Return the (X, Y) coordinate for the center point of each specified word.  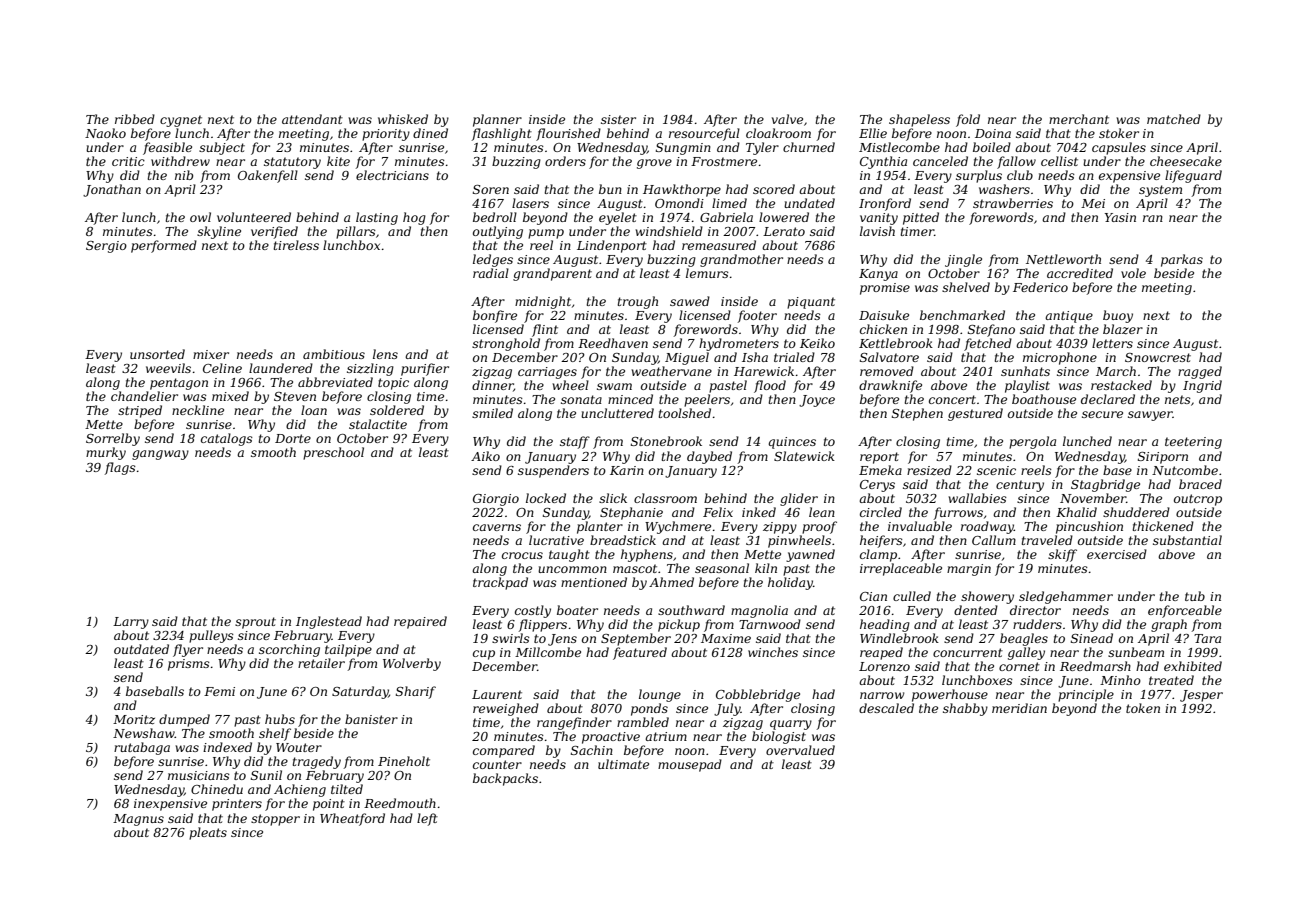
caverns (497, 527)
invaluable (920, 526)
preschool (333, 453)
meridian (1019, 708)
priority (386, 135)
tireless (296, 245)
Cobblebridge (758, 695)
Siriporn (1163, 458)
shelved (966, 287)
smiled (492, 413)
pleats (208, 833)
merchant (1079, 119)
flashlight (502, 134)
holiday (790, 583)
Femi (219, 691)
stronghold (506, 344)
